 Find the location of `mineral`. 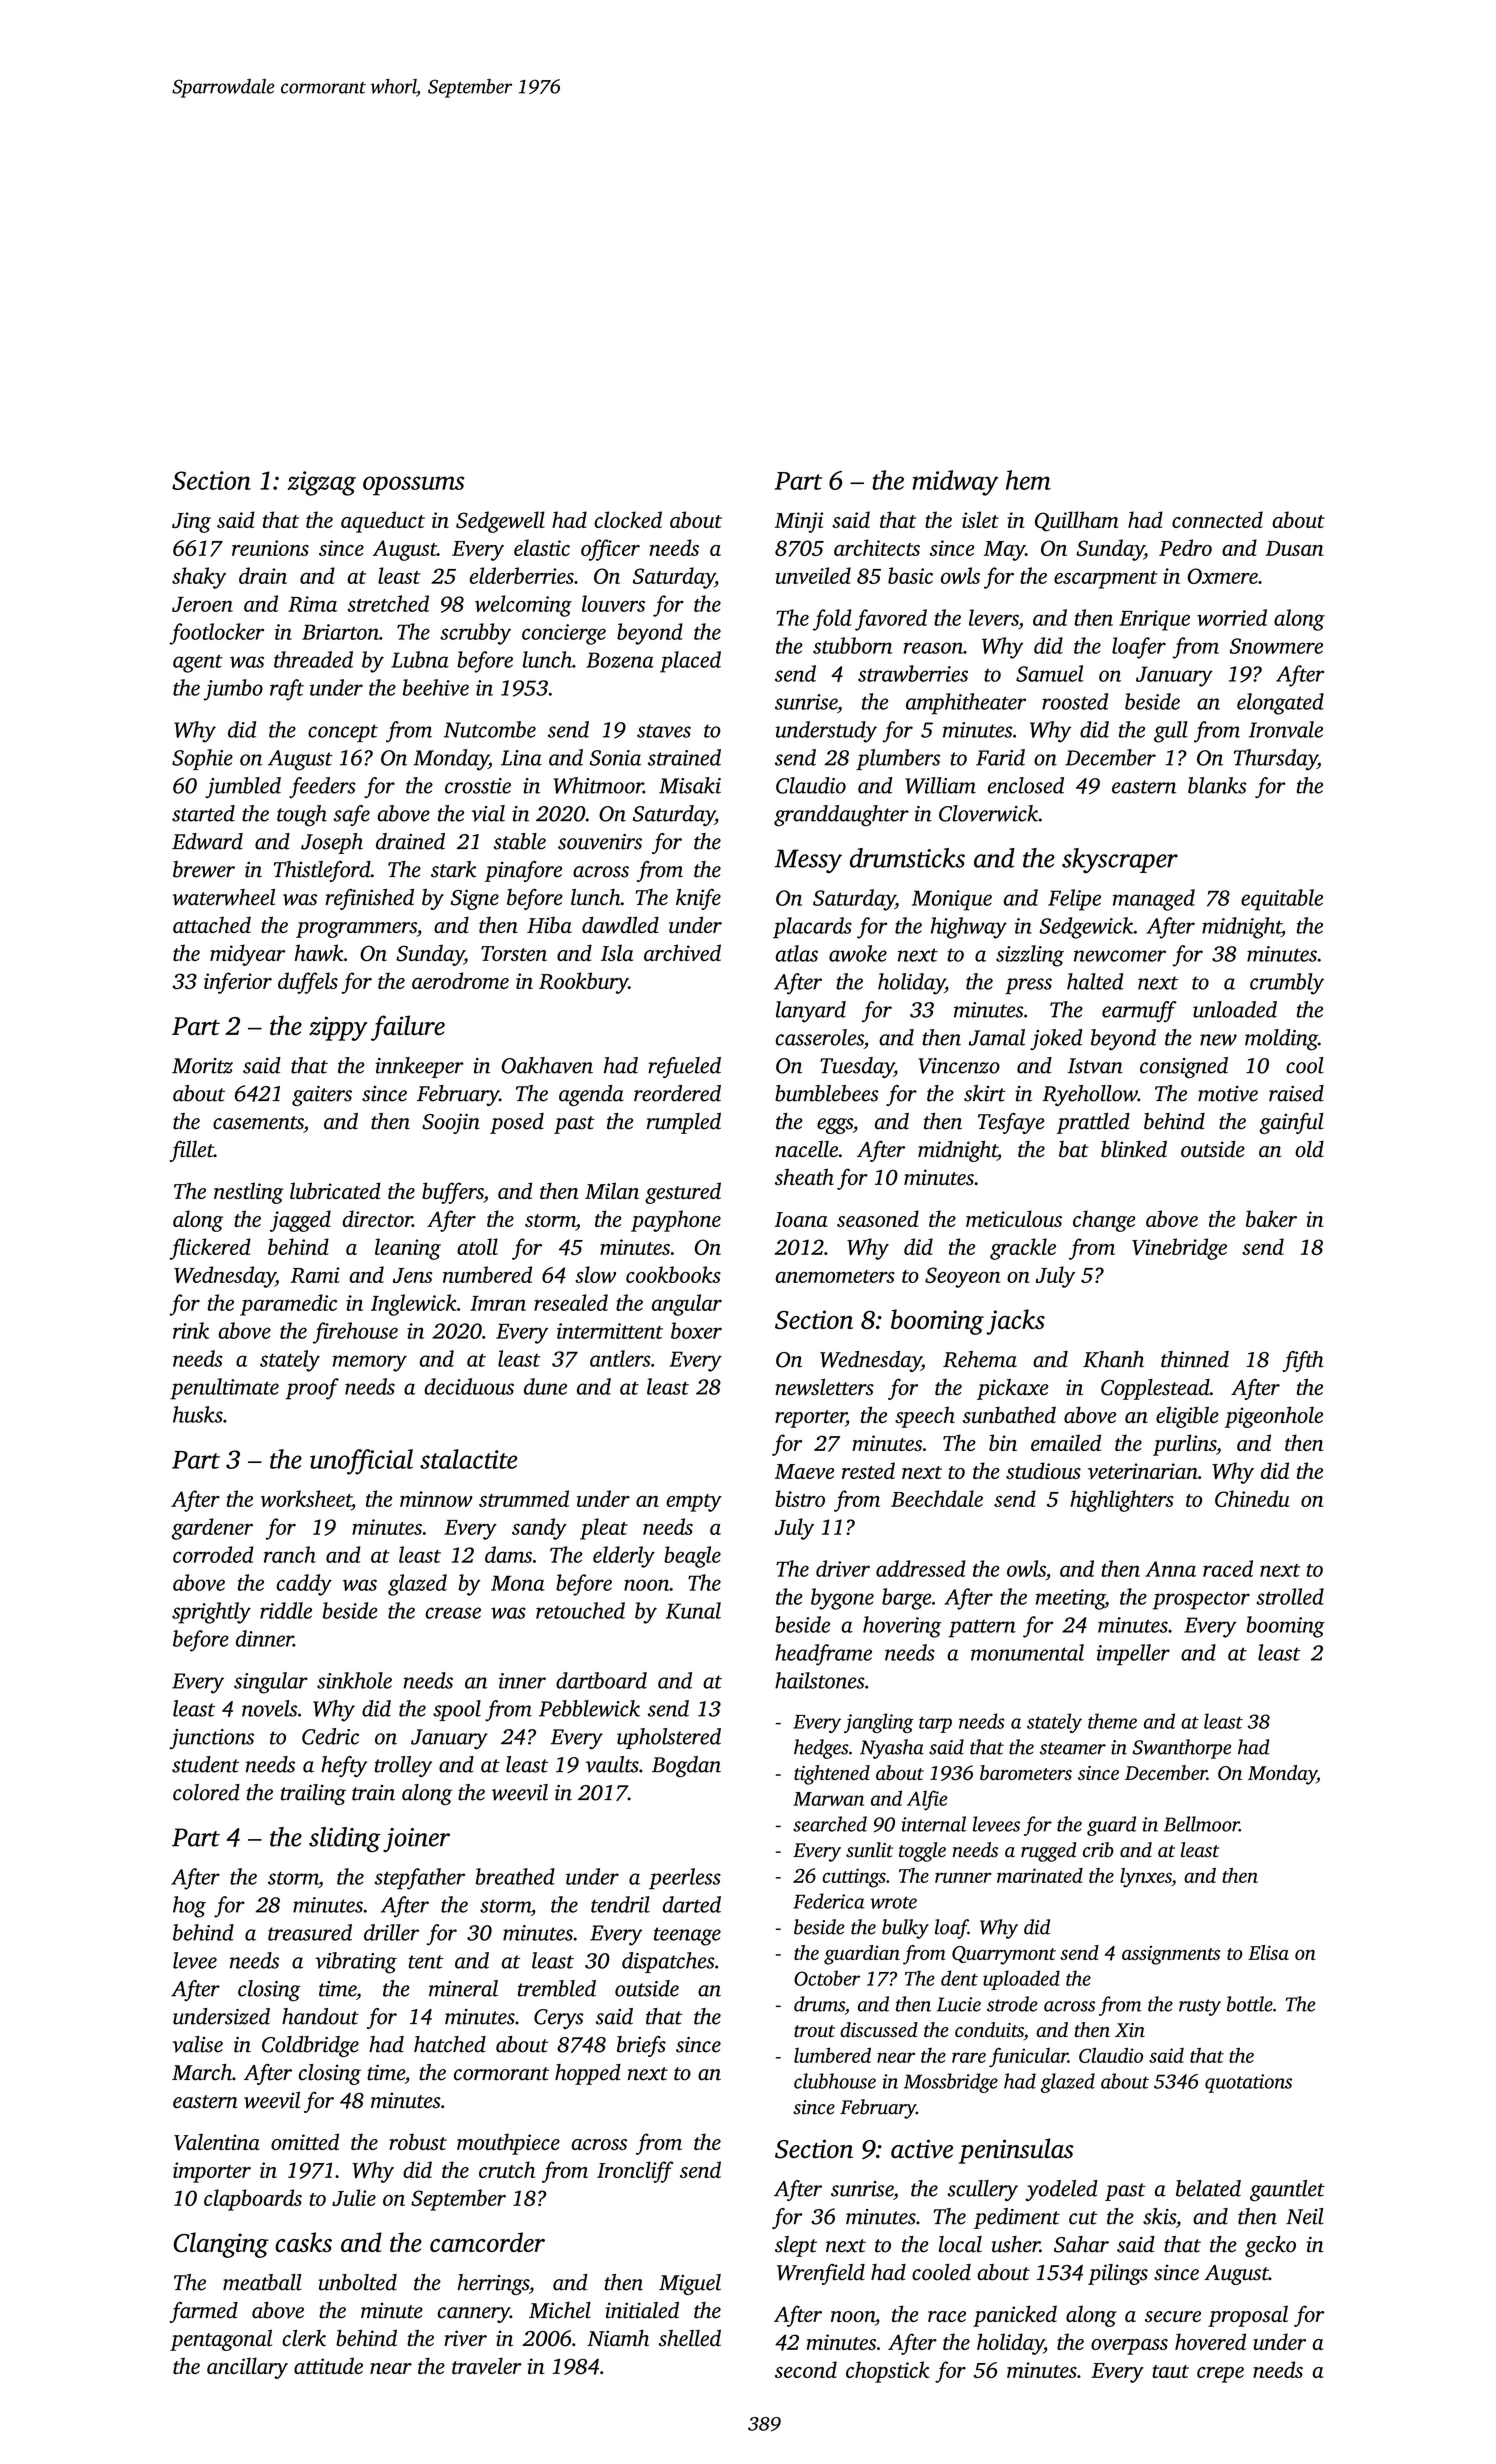

mineral is located at coordinates (463, 1988).
